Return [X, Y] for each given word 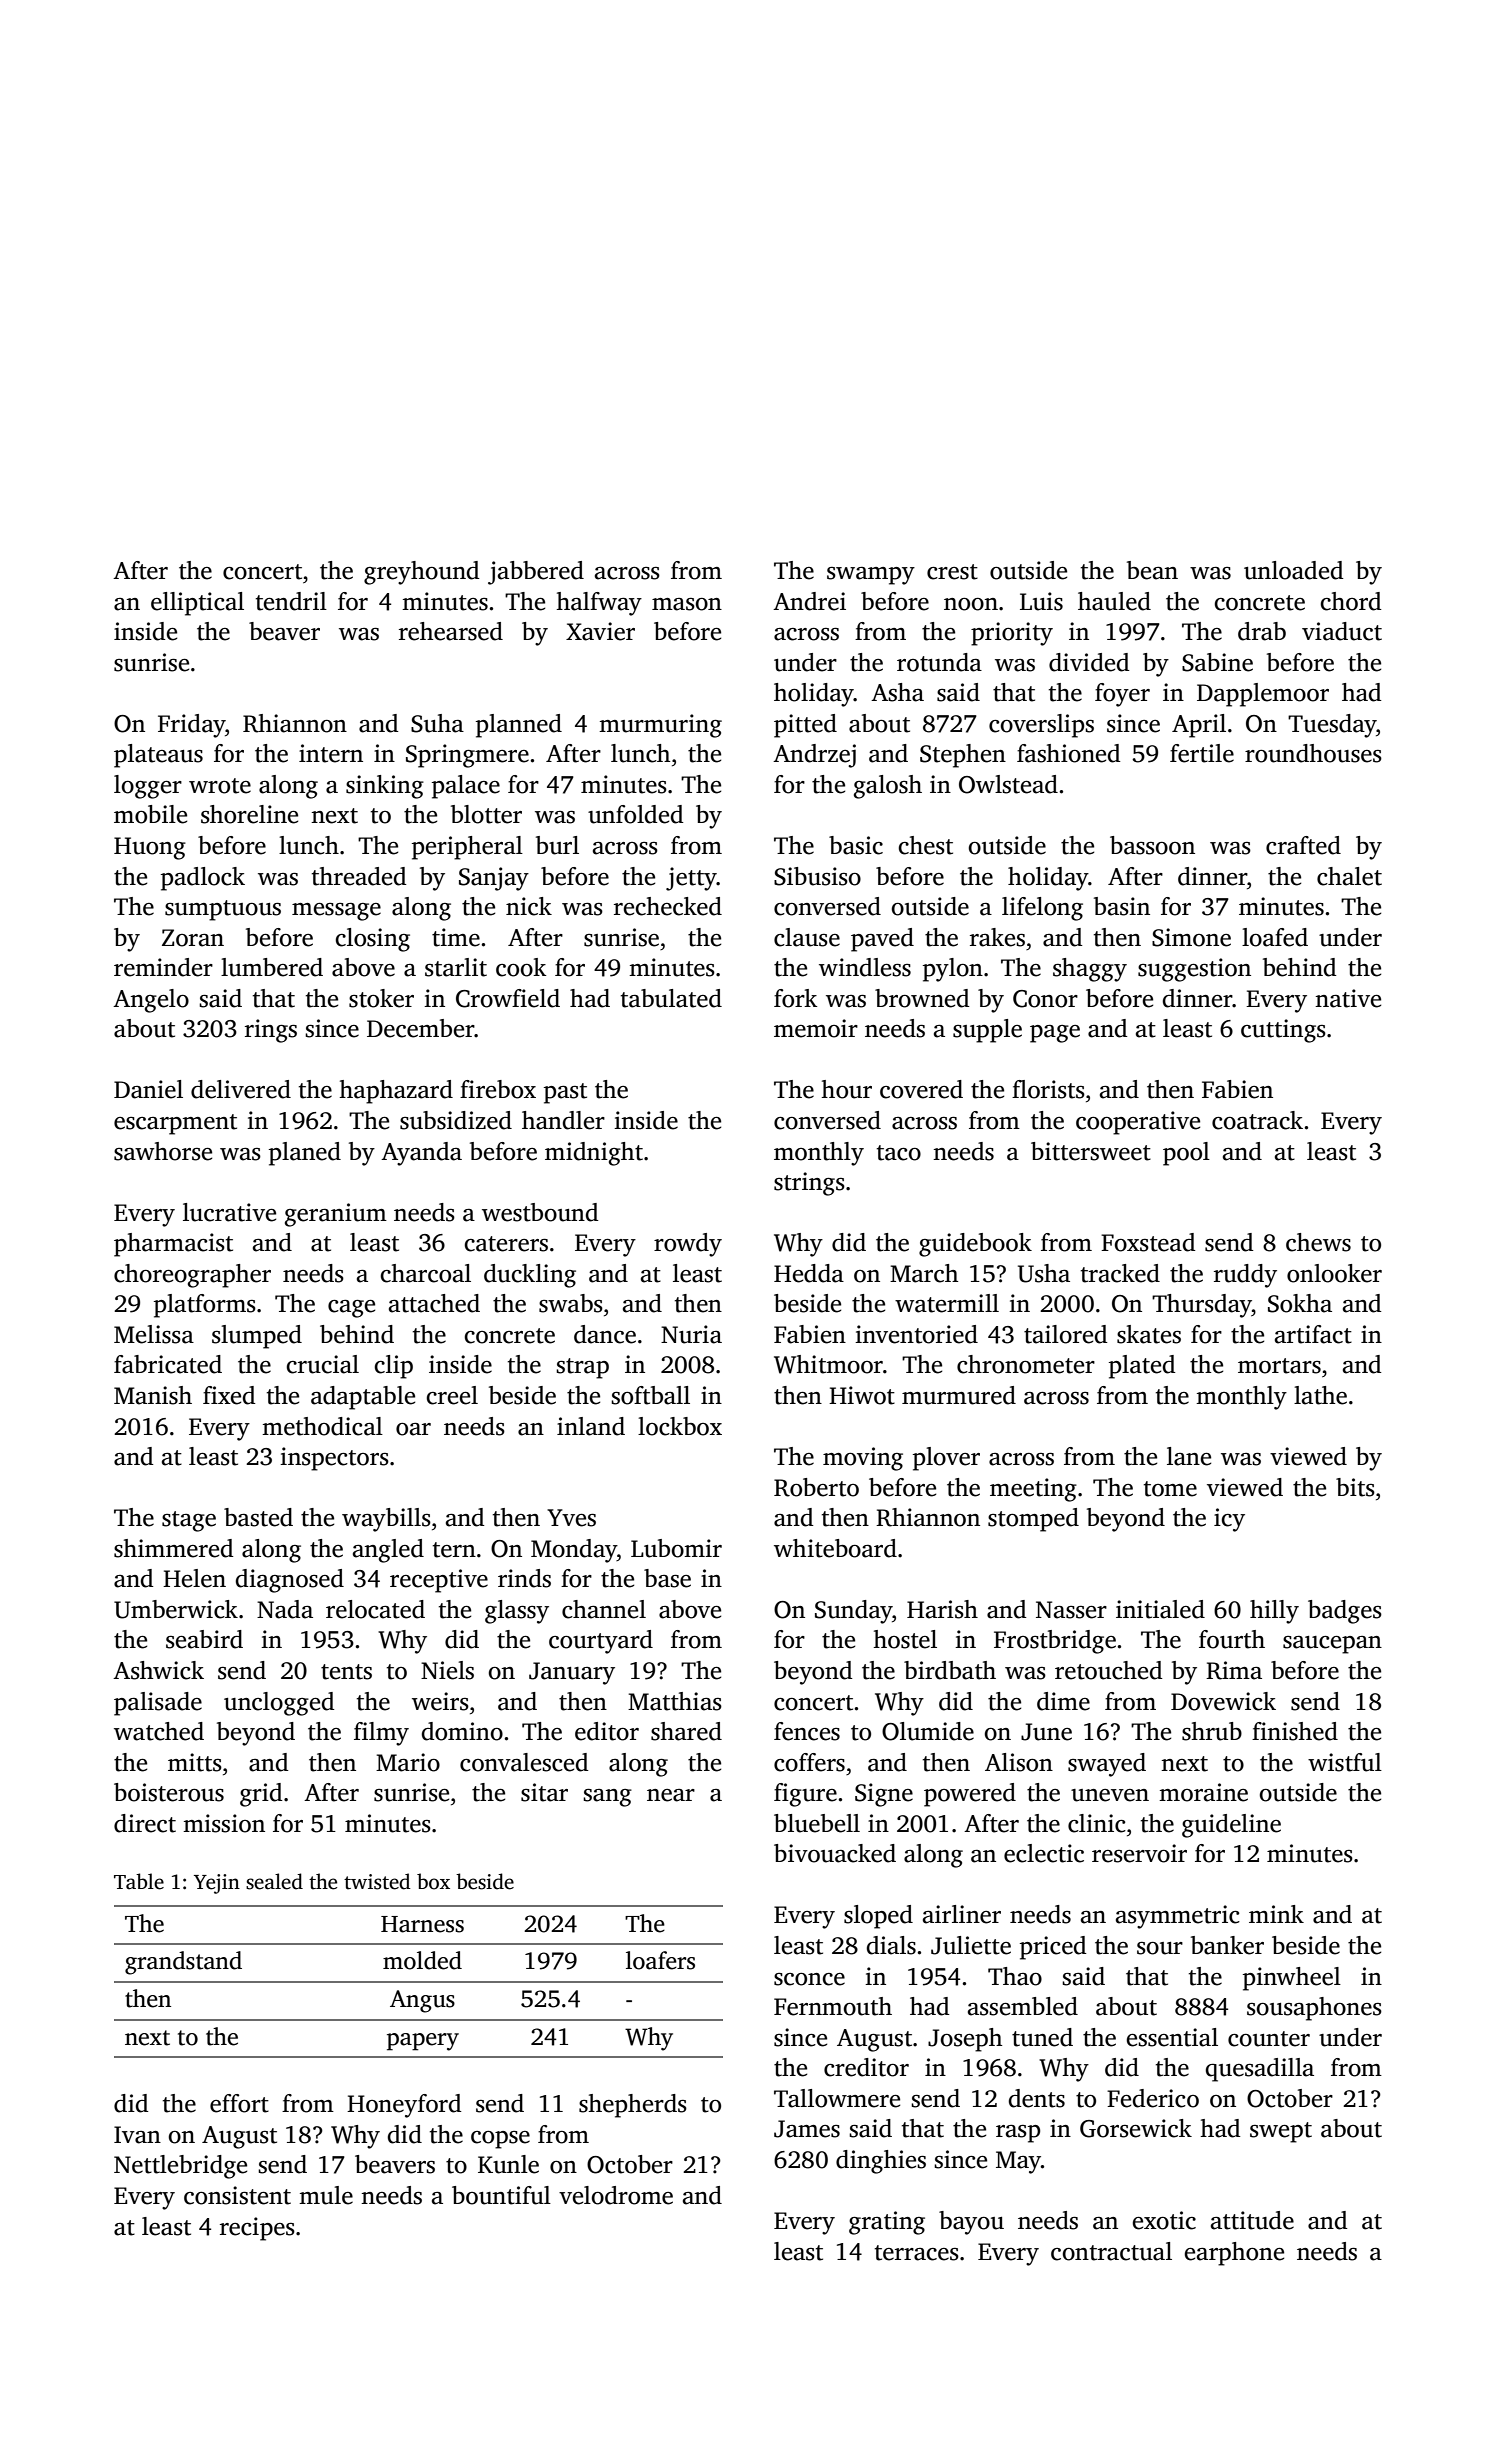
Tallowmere [837, 2098]
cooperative [1138, 1123]
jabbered [536, 573]
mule [326, 2195]
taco [899, 1153]
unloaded [1293, 570]
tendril [291, 601]
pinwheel [1292, 1979]
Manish [153, 1395]
